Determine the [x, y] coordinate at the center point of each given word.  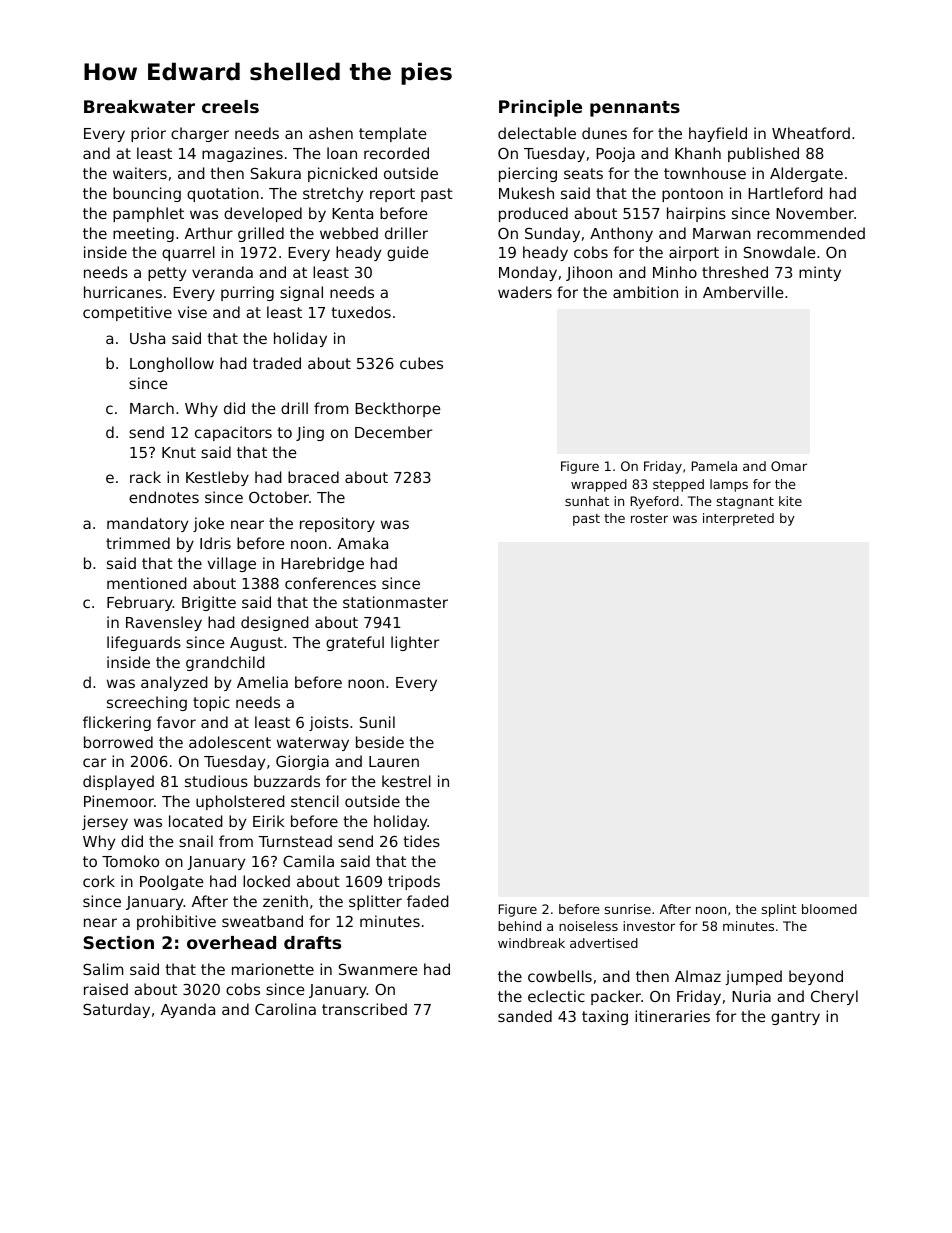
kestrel [406, 781]
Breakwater [139, 106]
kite [790, 501]
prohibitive [176, 922]
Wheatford [811, 133]
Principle [540, 108]
